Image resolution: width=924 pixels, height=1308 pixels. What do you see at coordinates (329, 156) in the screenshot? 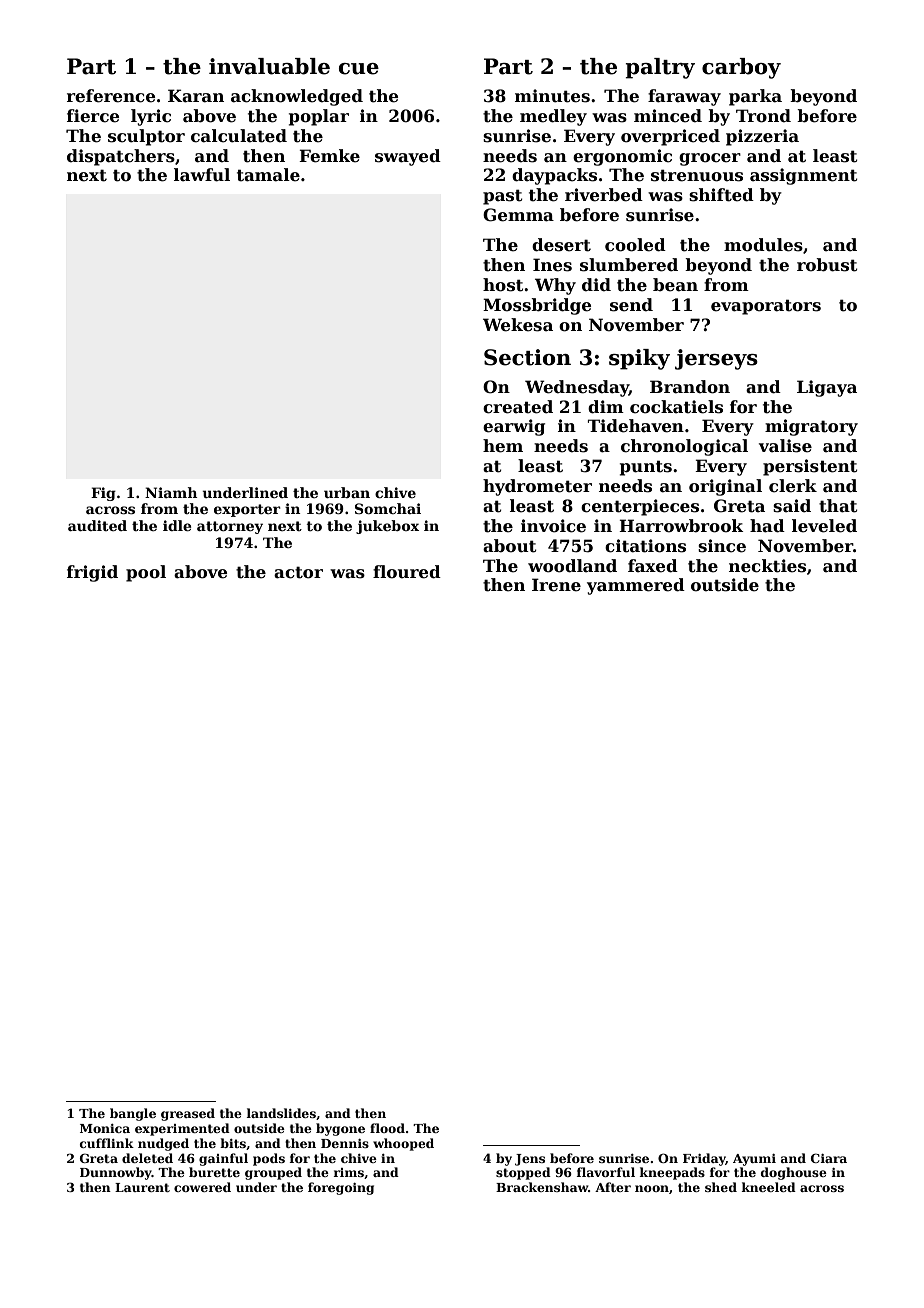
I see `Femke` at bounding box center [329, 156].
